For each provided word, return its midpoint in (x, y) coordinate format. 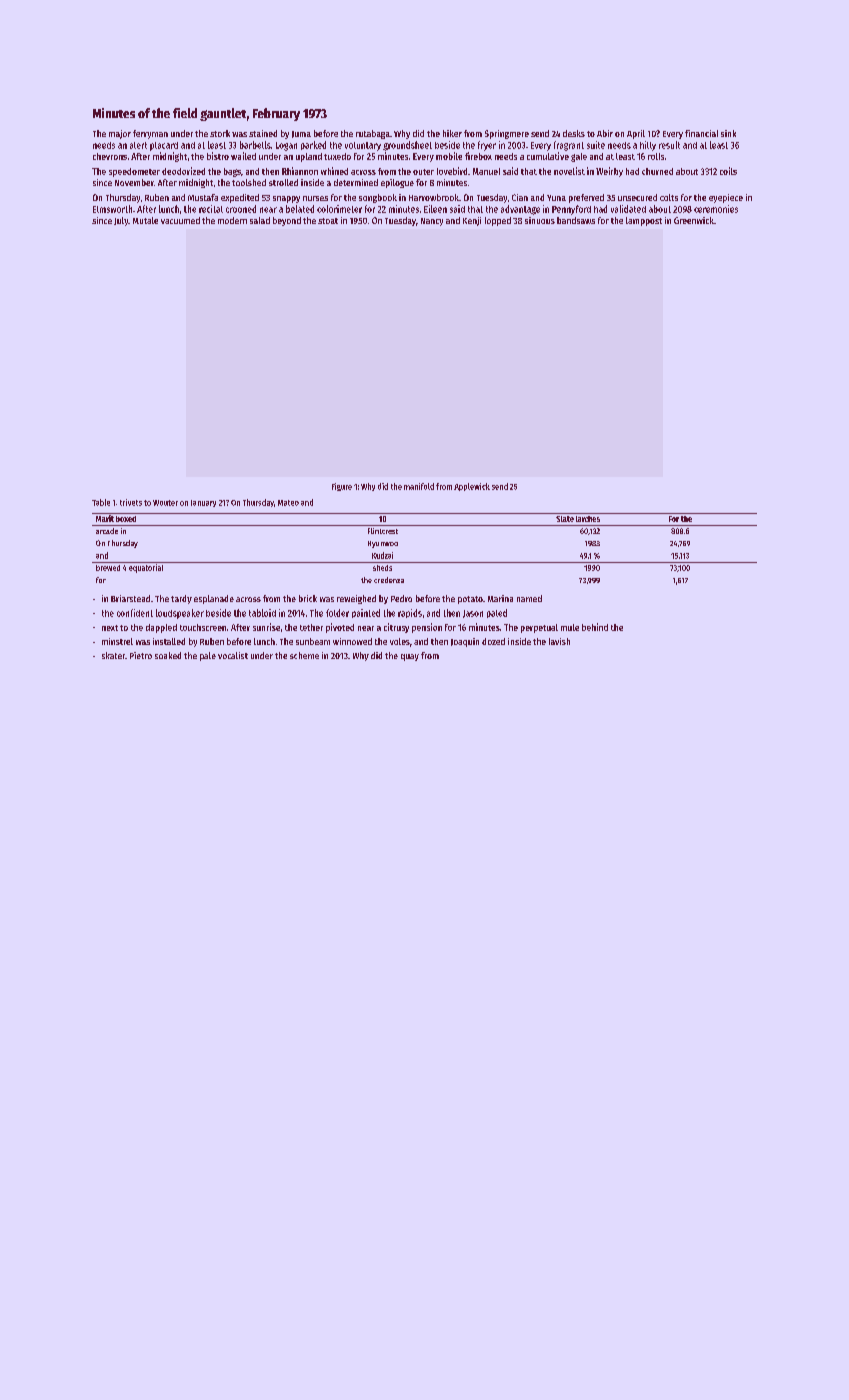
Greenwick (694, 220)
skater (113, 655)
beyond (287, 221)
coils (728, 171)
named (529, 598)
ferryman (150, 134)
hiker (452, 133)
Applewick (472, 487)
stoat (328, 221)
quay (410, 657)
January (203, 503)
